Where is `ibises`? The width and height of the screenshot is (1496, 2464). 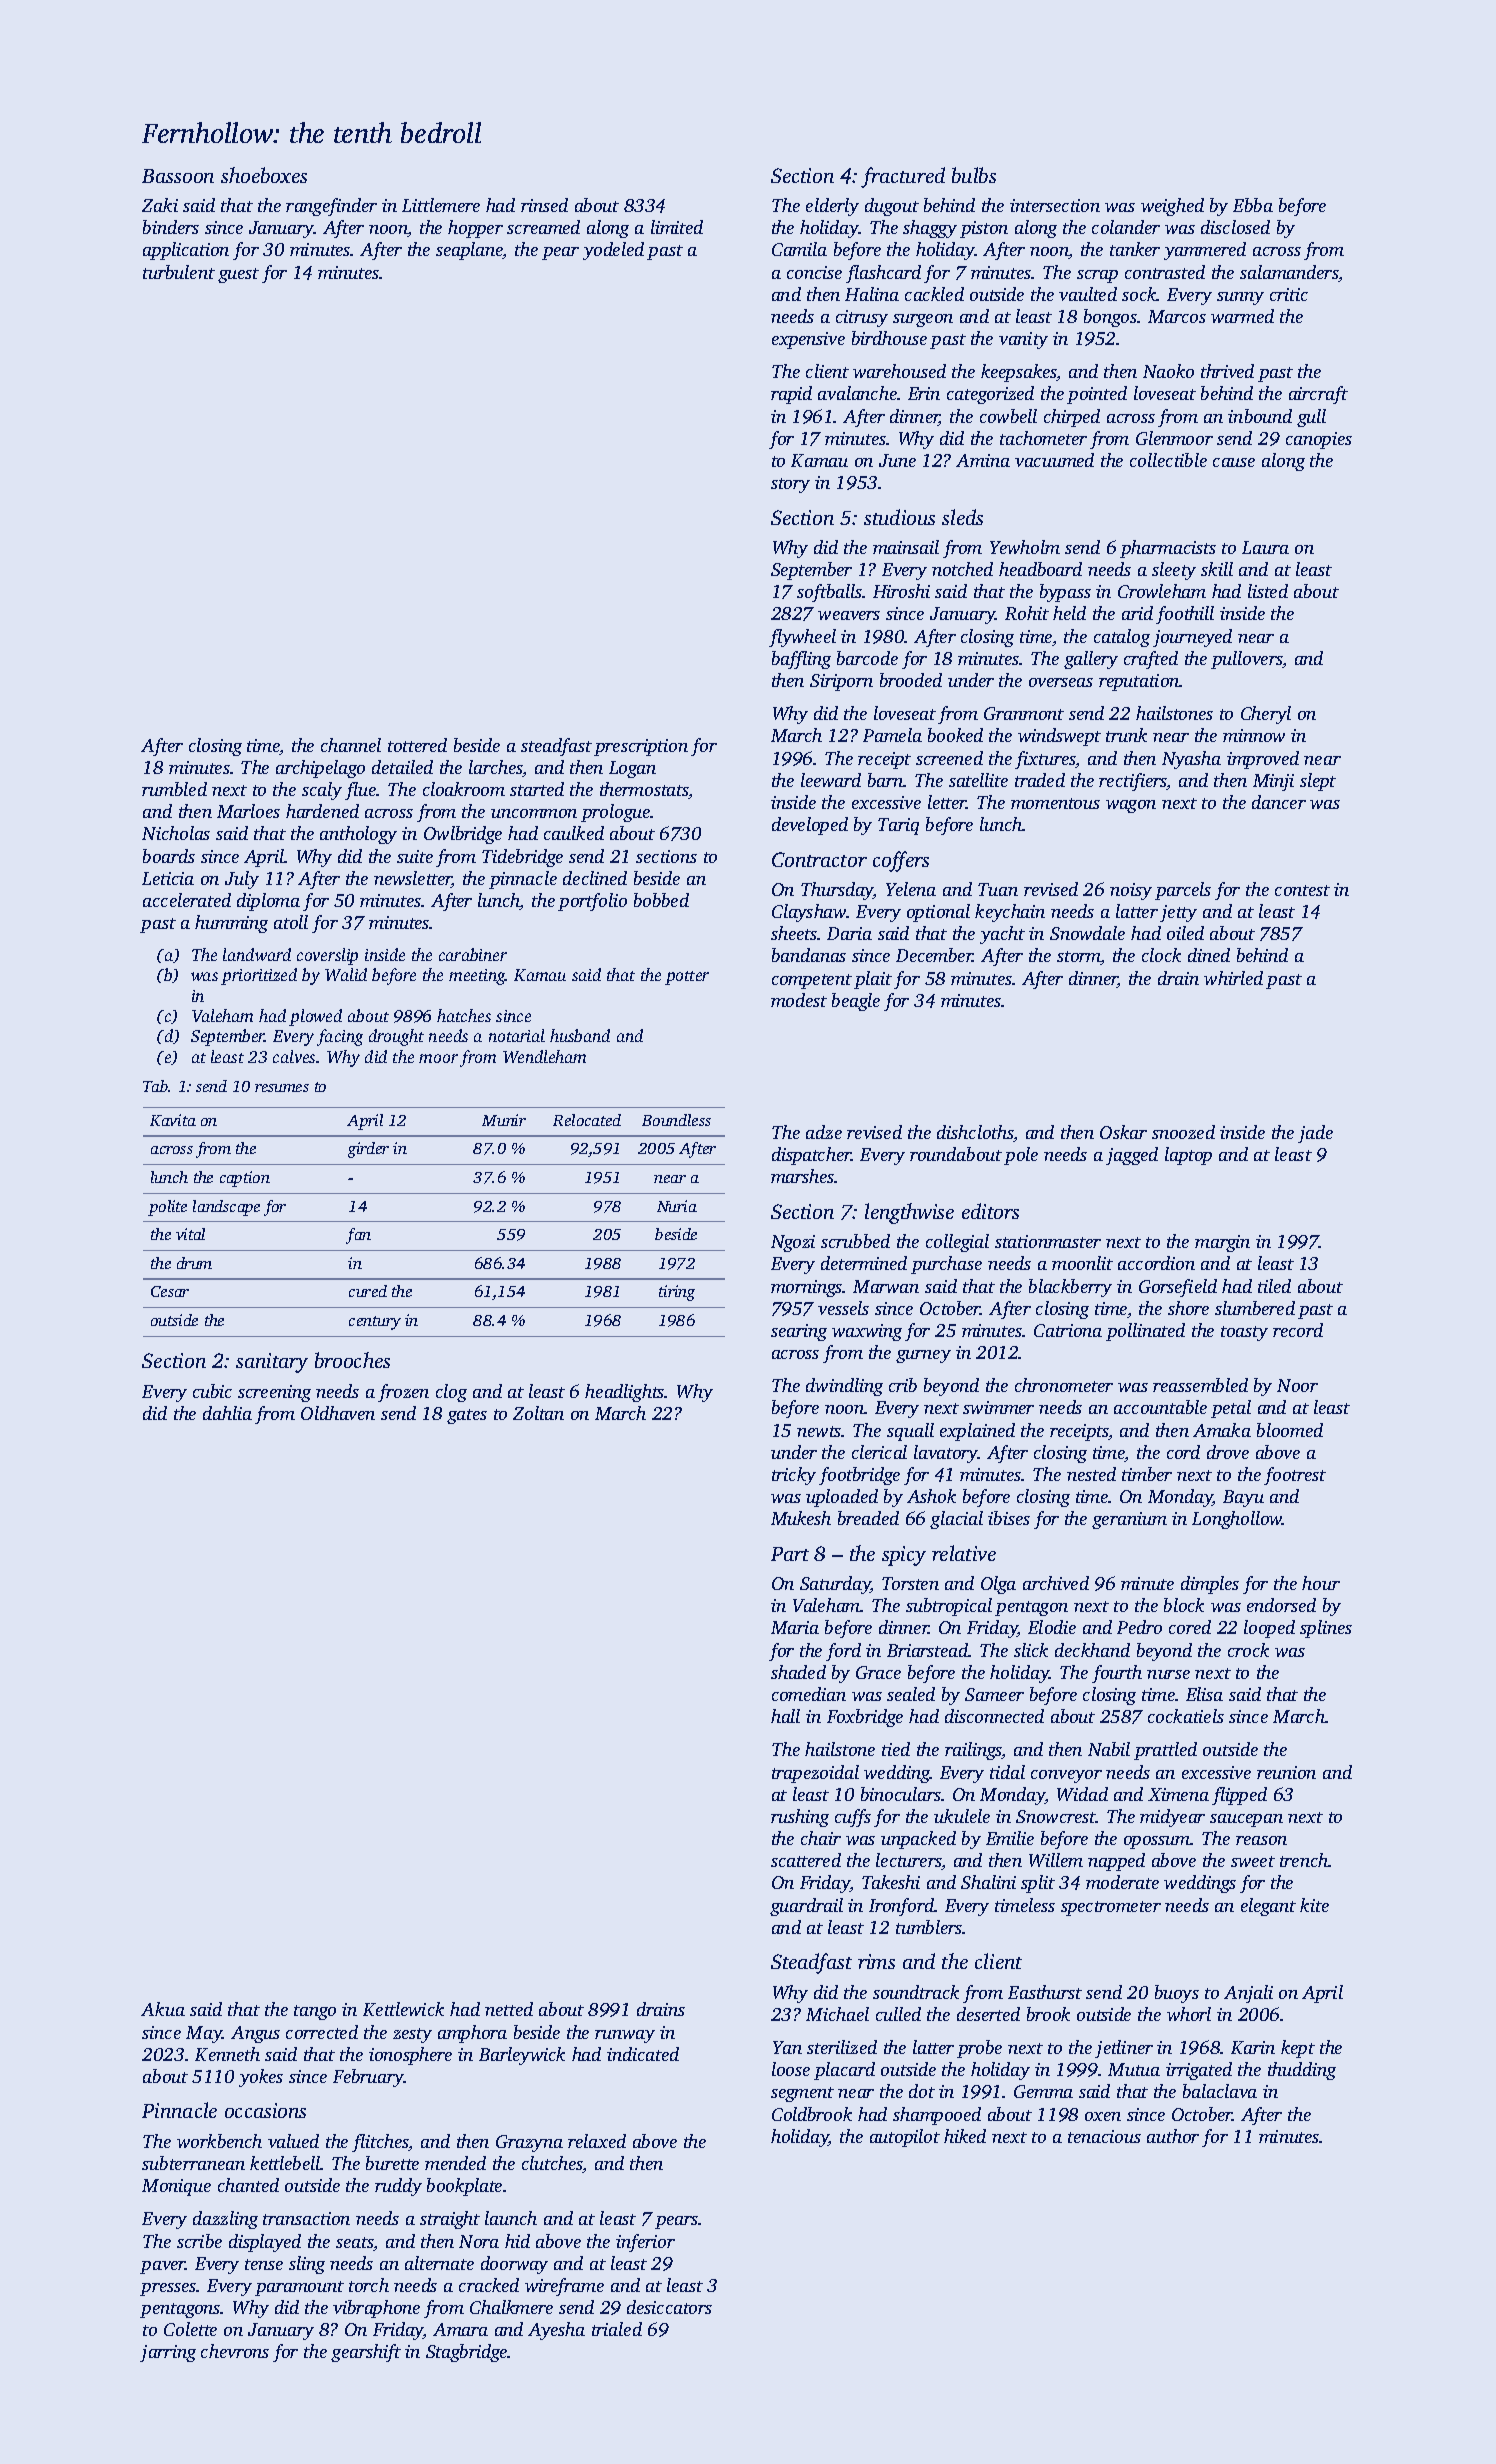 ibises is located at coordinates (1009, 1518).
